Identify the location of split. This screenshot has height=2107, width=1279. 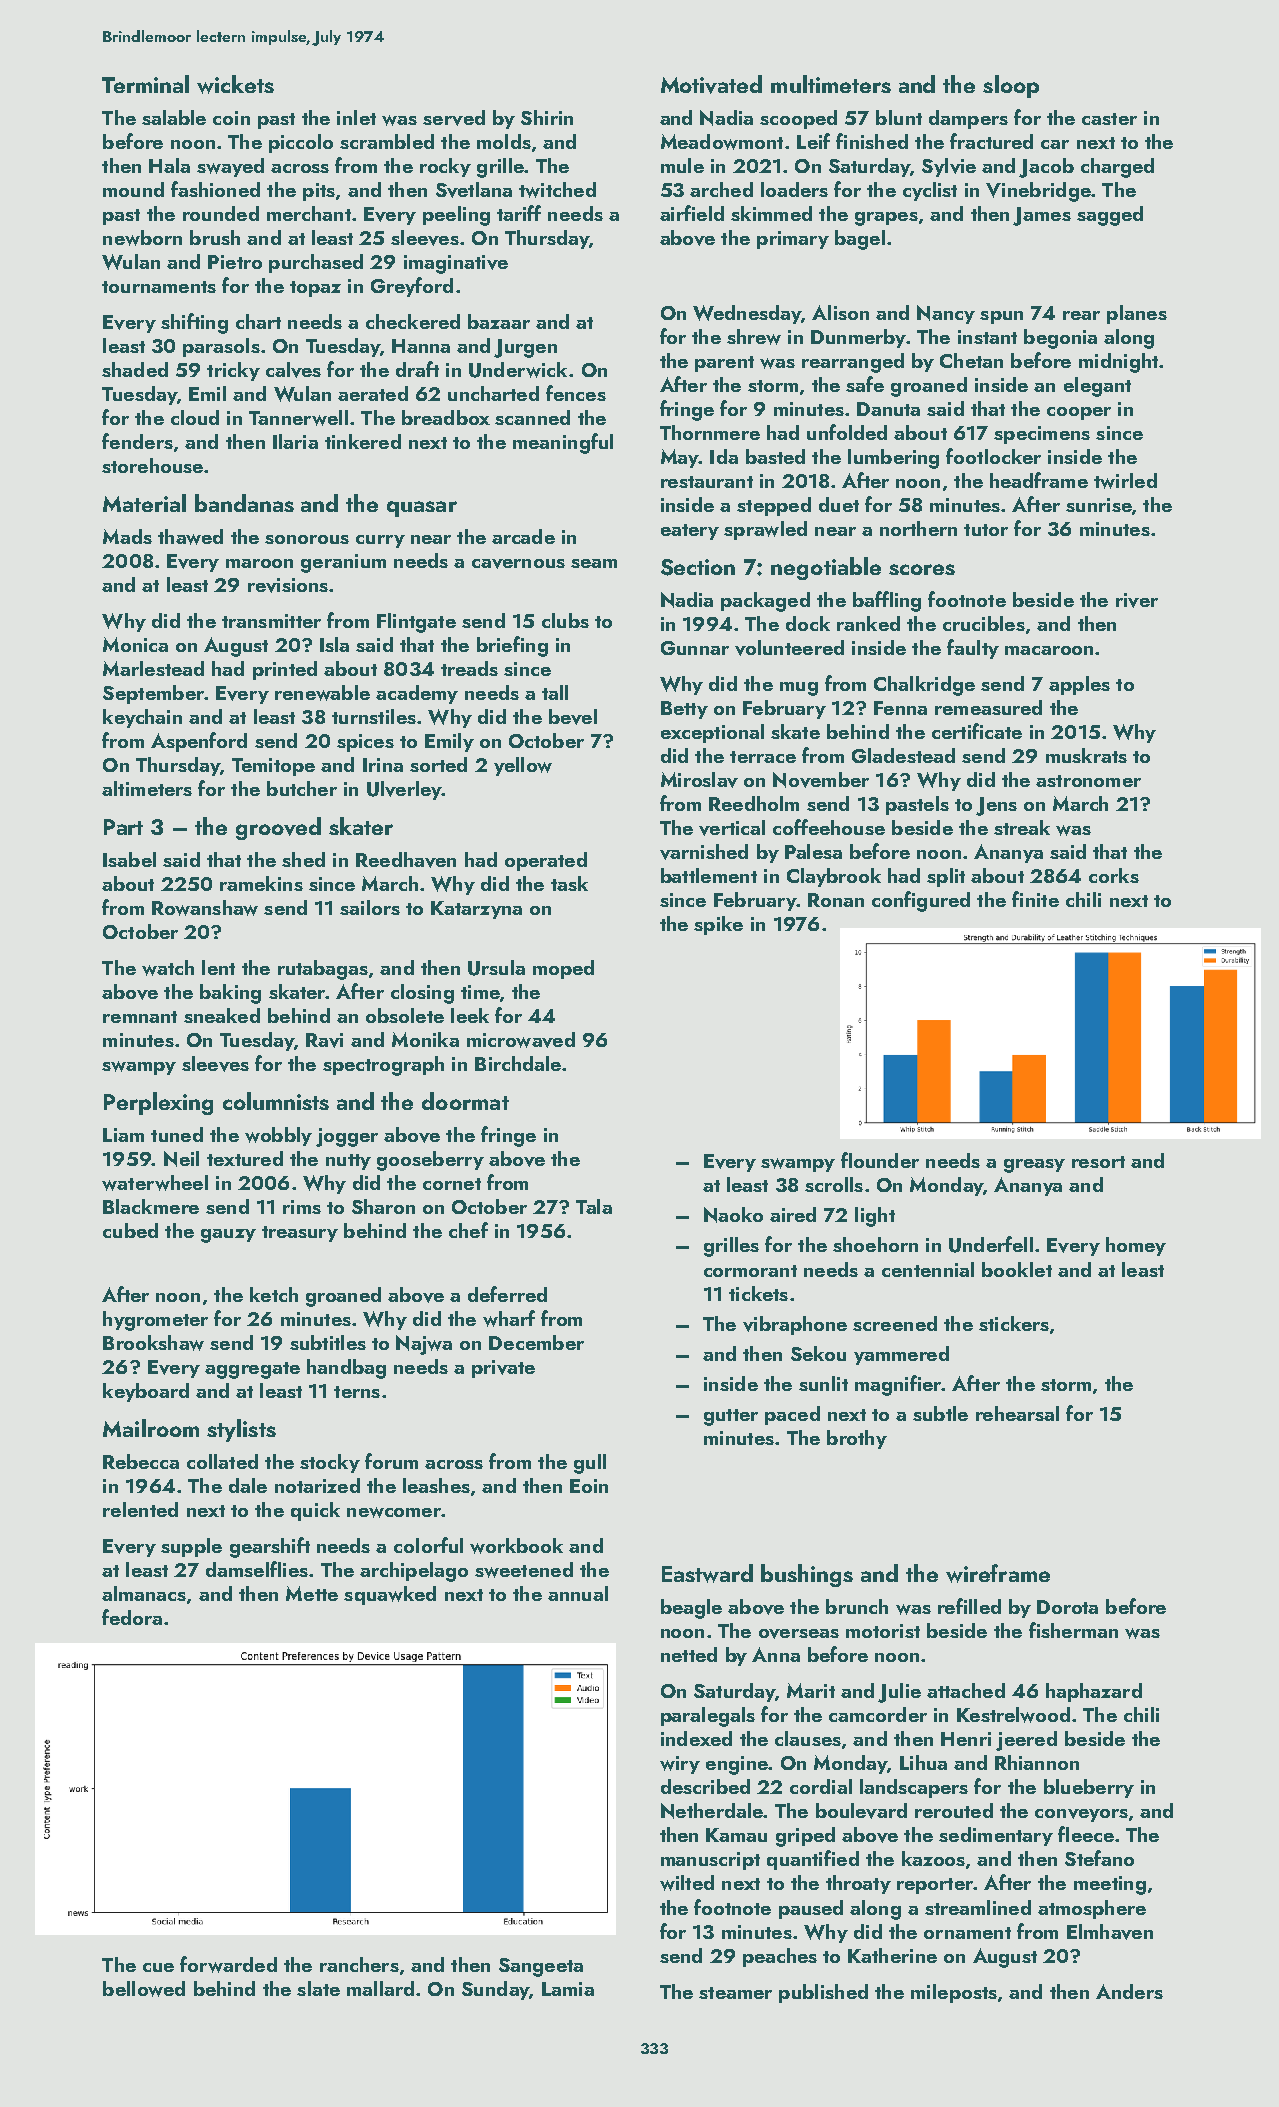
(946, 877).
